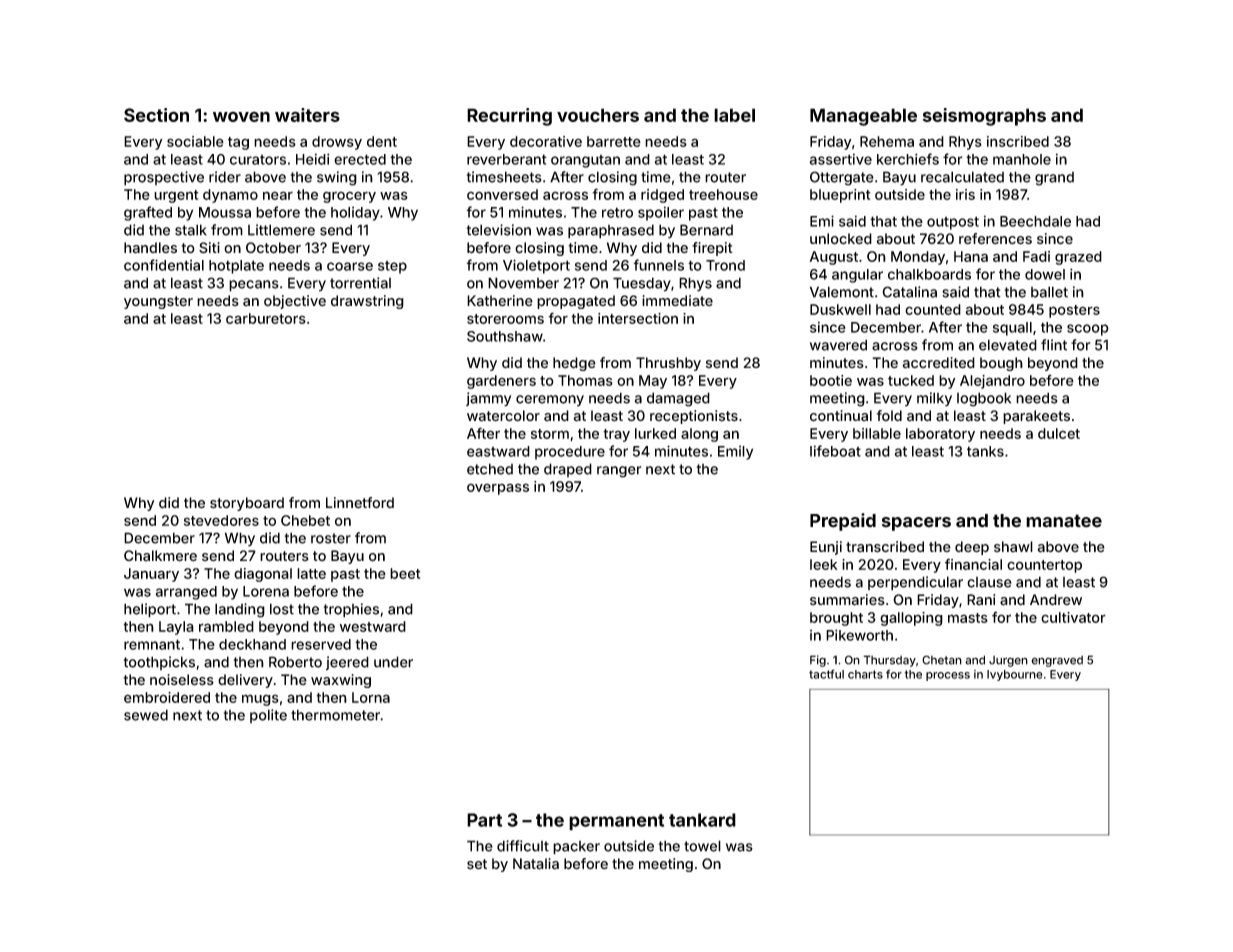 This screenshot has width=1233, height=952. I want to click on tankard, so click(702, 820).
